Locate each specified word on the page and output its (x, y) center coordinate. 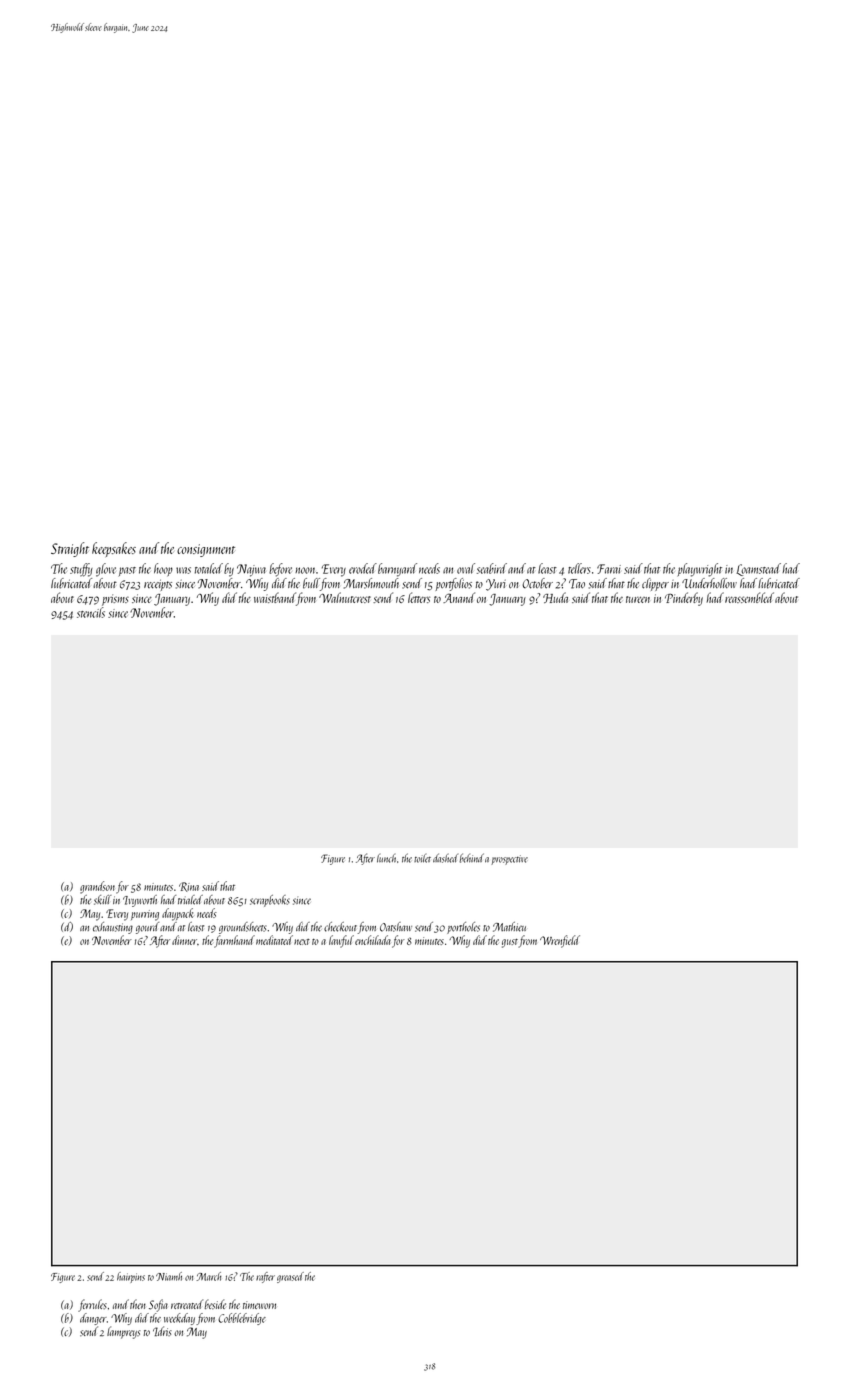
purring (145, 915)
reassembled (749, 597)
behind (471, 858)
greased (290, 1277)
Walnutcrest (345, 597)
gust (510, 943)
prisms (115, 600)
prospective (509, 860)
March (208, 1276)
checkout (340, 927)
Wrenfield (560, 941)
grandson (97, 887)
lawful (341, 941)
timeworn (259, 1305)
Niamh (169, 1276)
